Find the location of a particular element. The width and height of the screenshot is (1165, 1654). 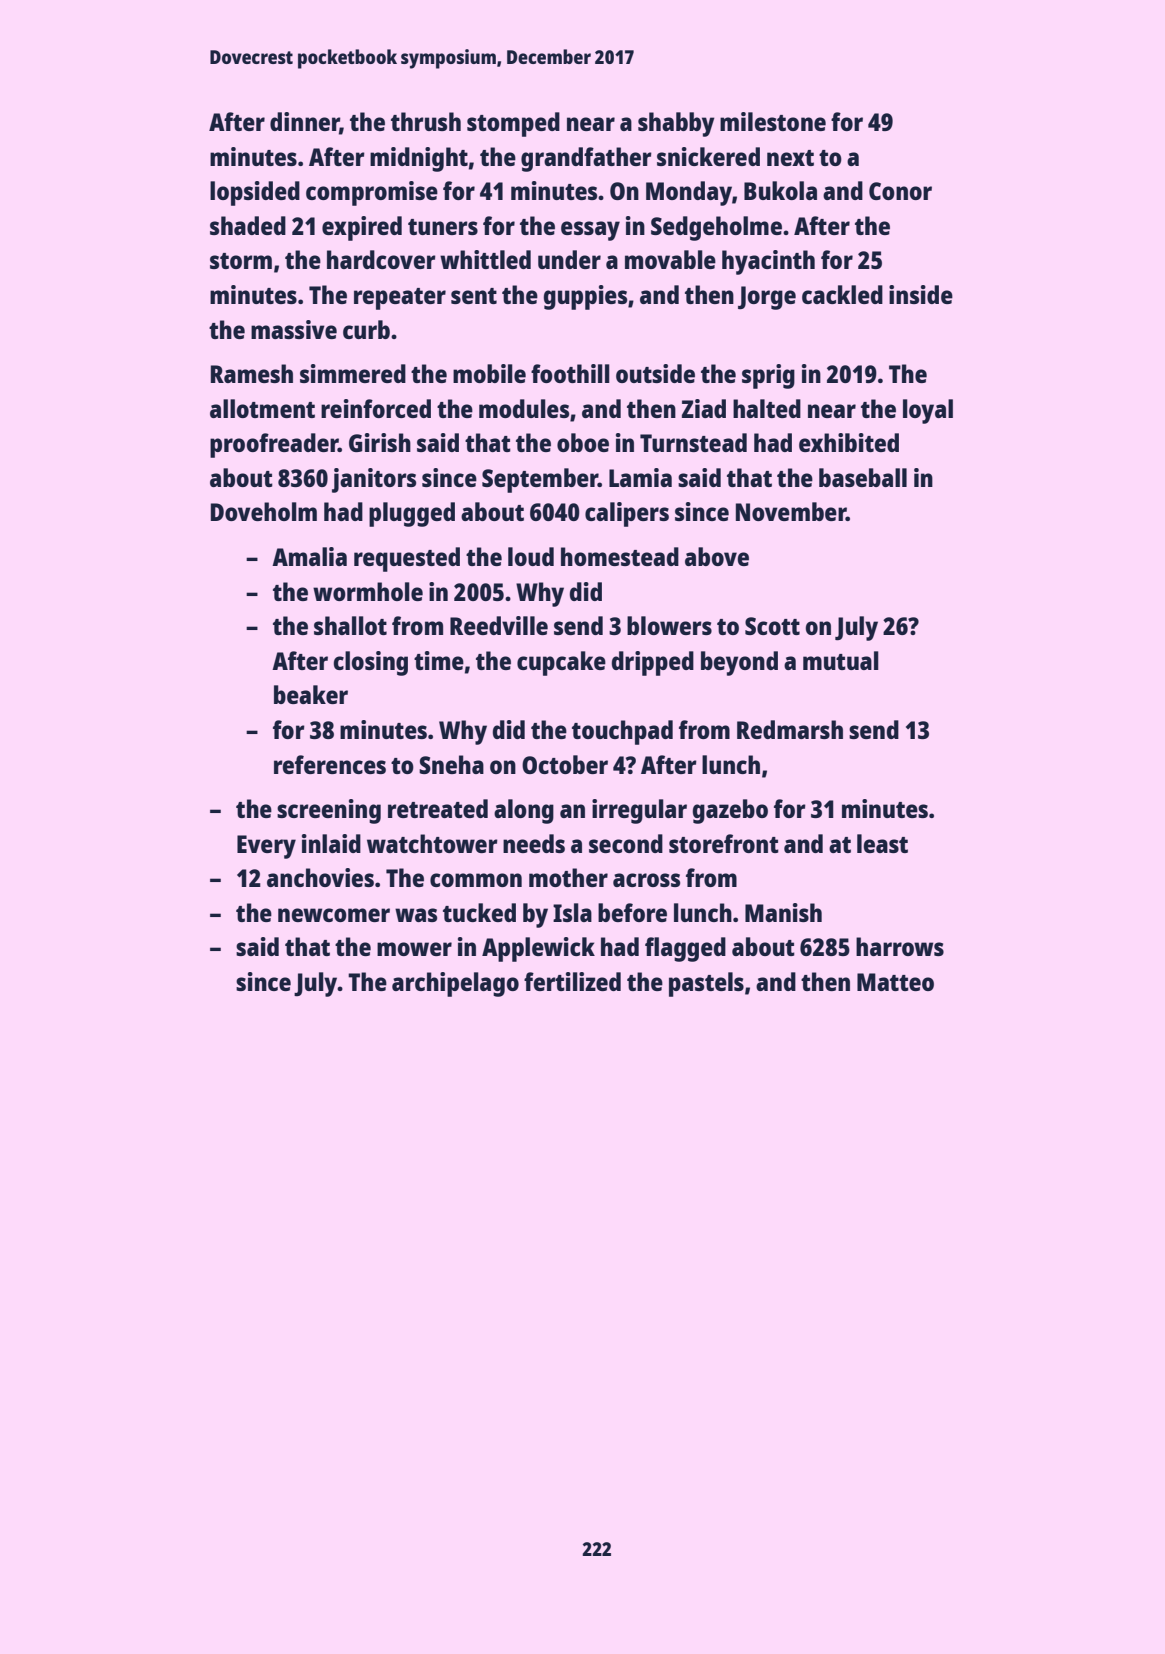

lopsided is located at coordinates (255, 193).
